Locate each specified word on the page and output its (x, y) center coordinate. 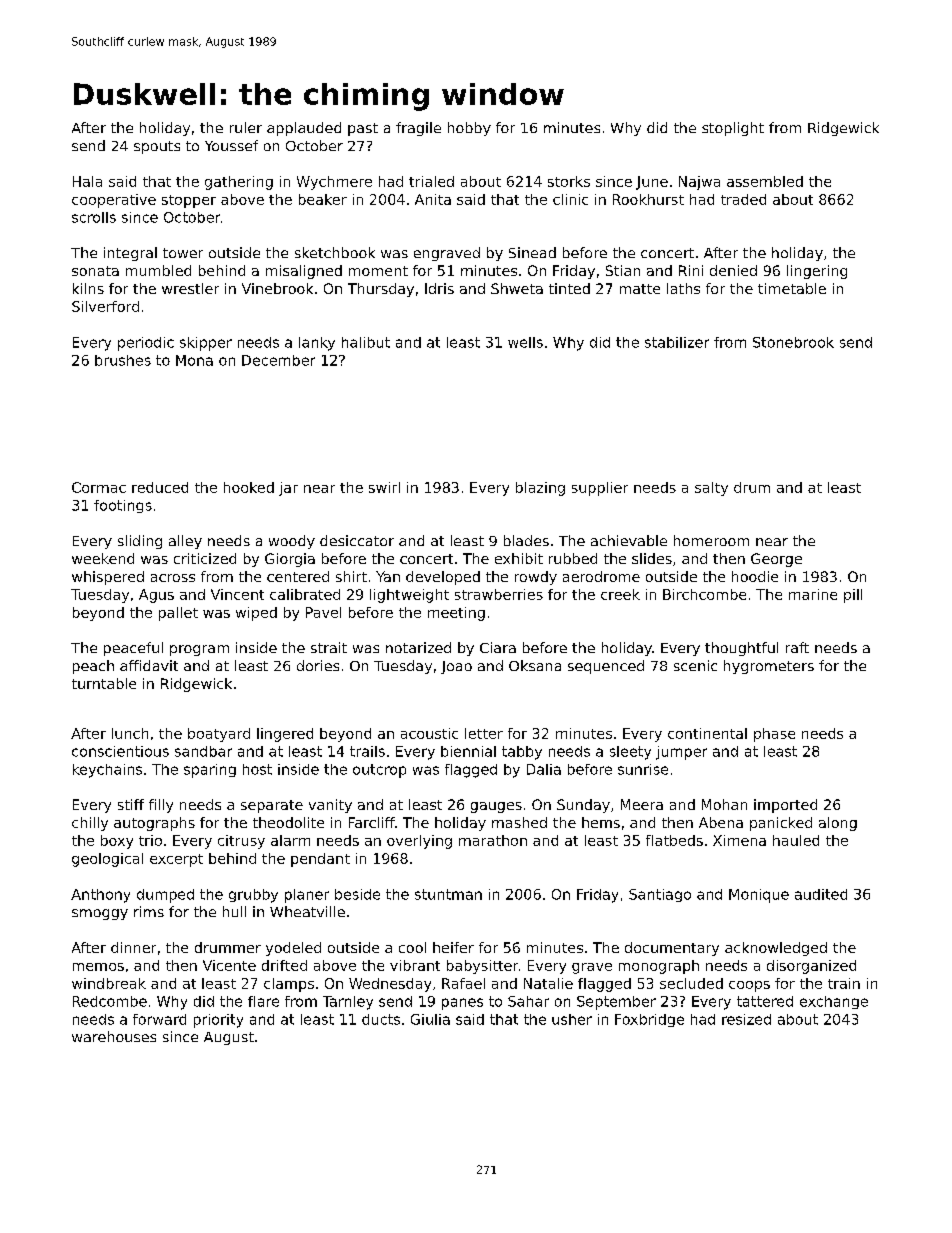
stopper (189, 201)
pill (853, 596)
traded (743, 199)
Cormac (99, 487)
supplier (600, 489)
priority (218, 1021)
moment (378, 271)
